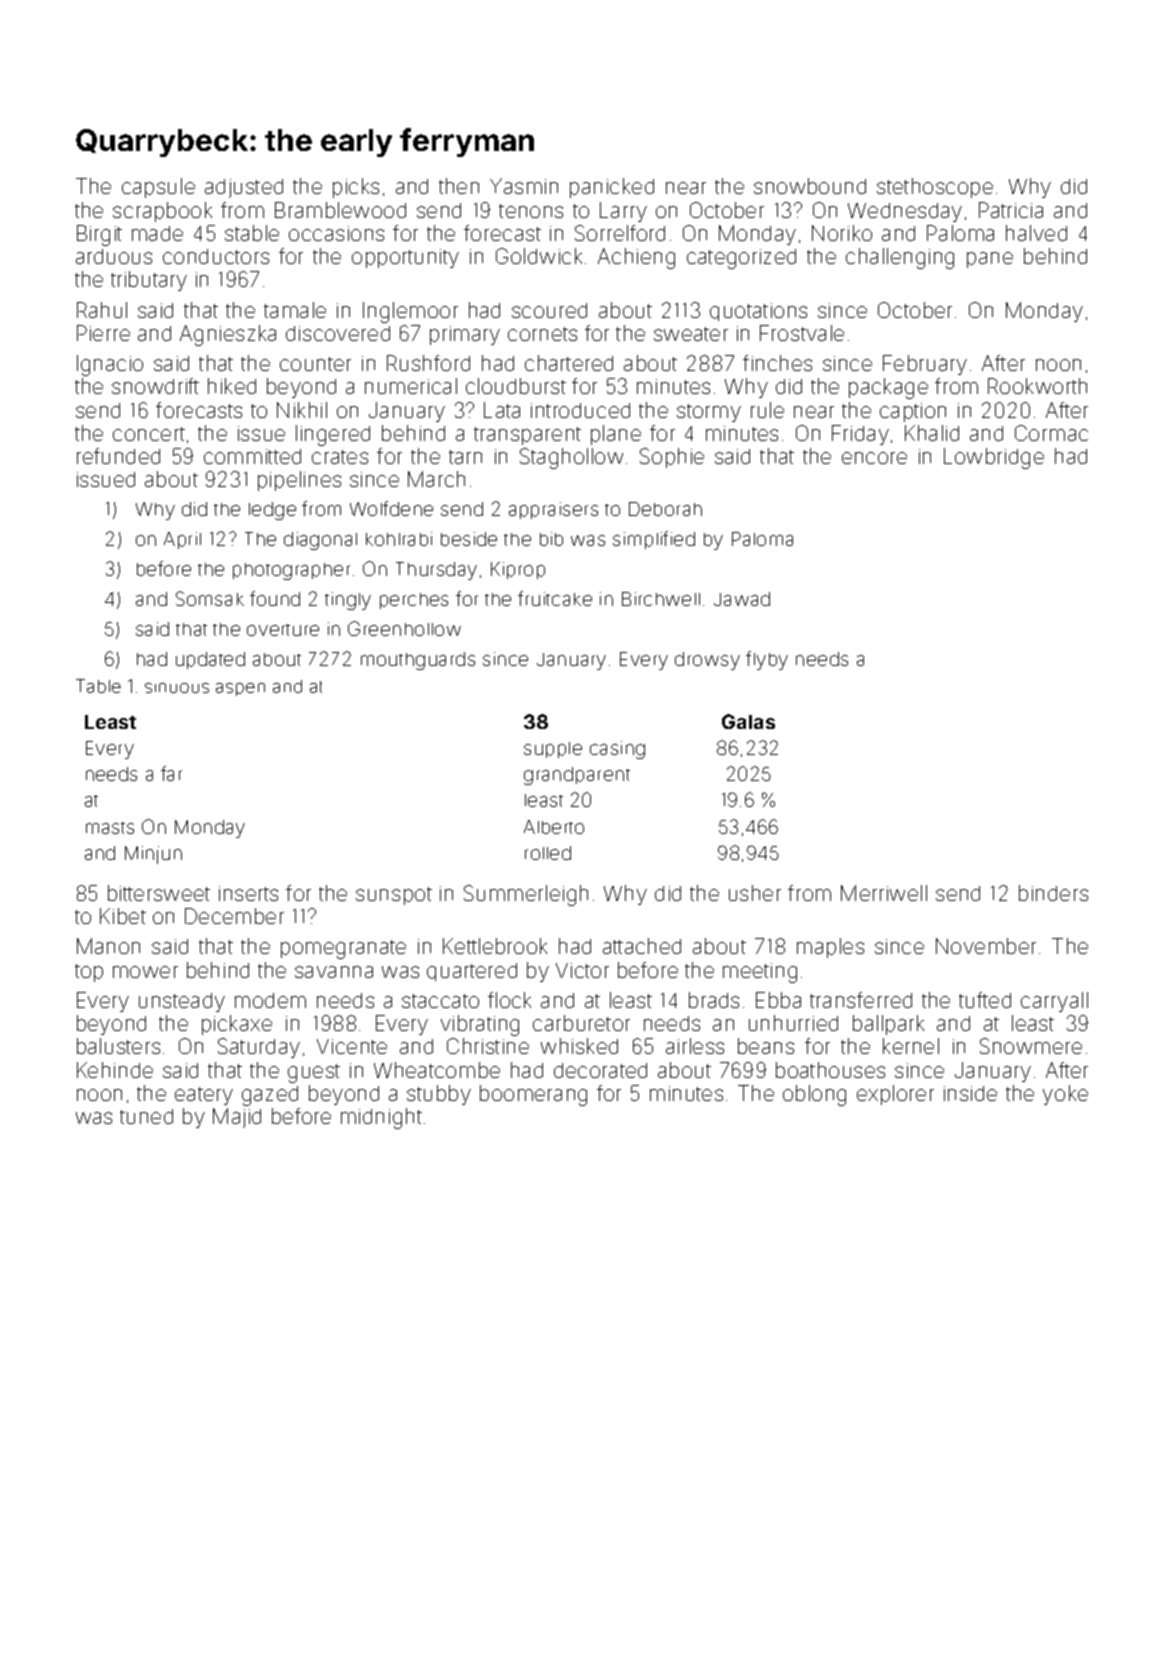 The height and width of the document is (1654, 1165). I want to click on scoured, so click(549, 310).
